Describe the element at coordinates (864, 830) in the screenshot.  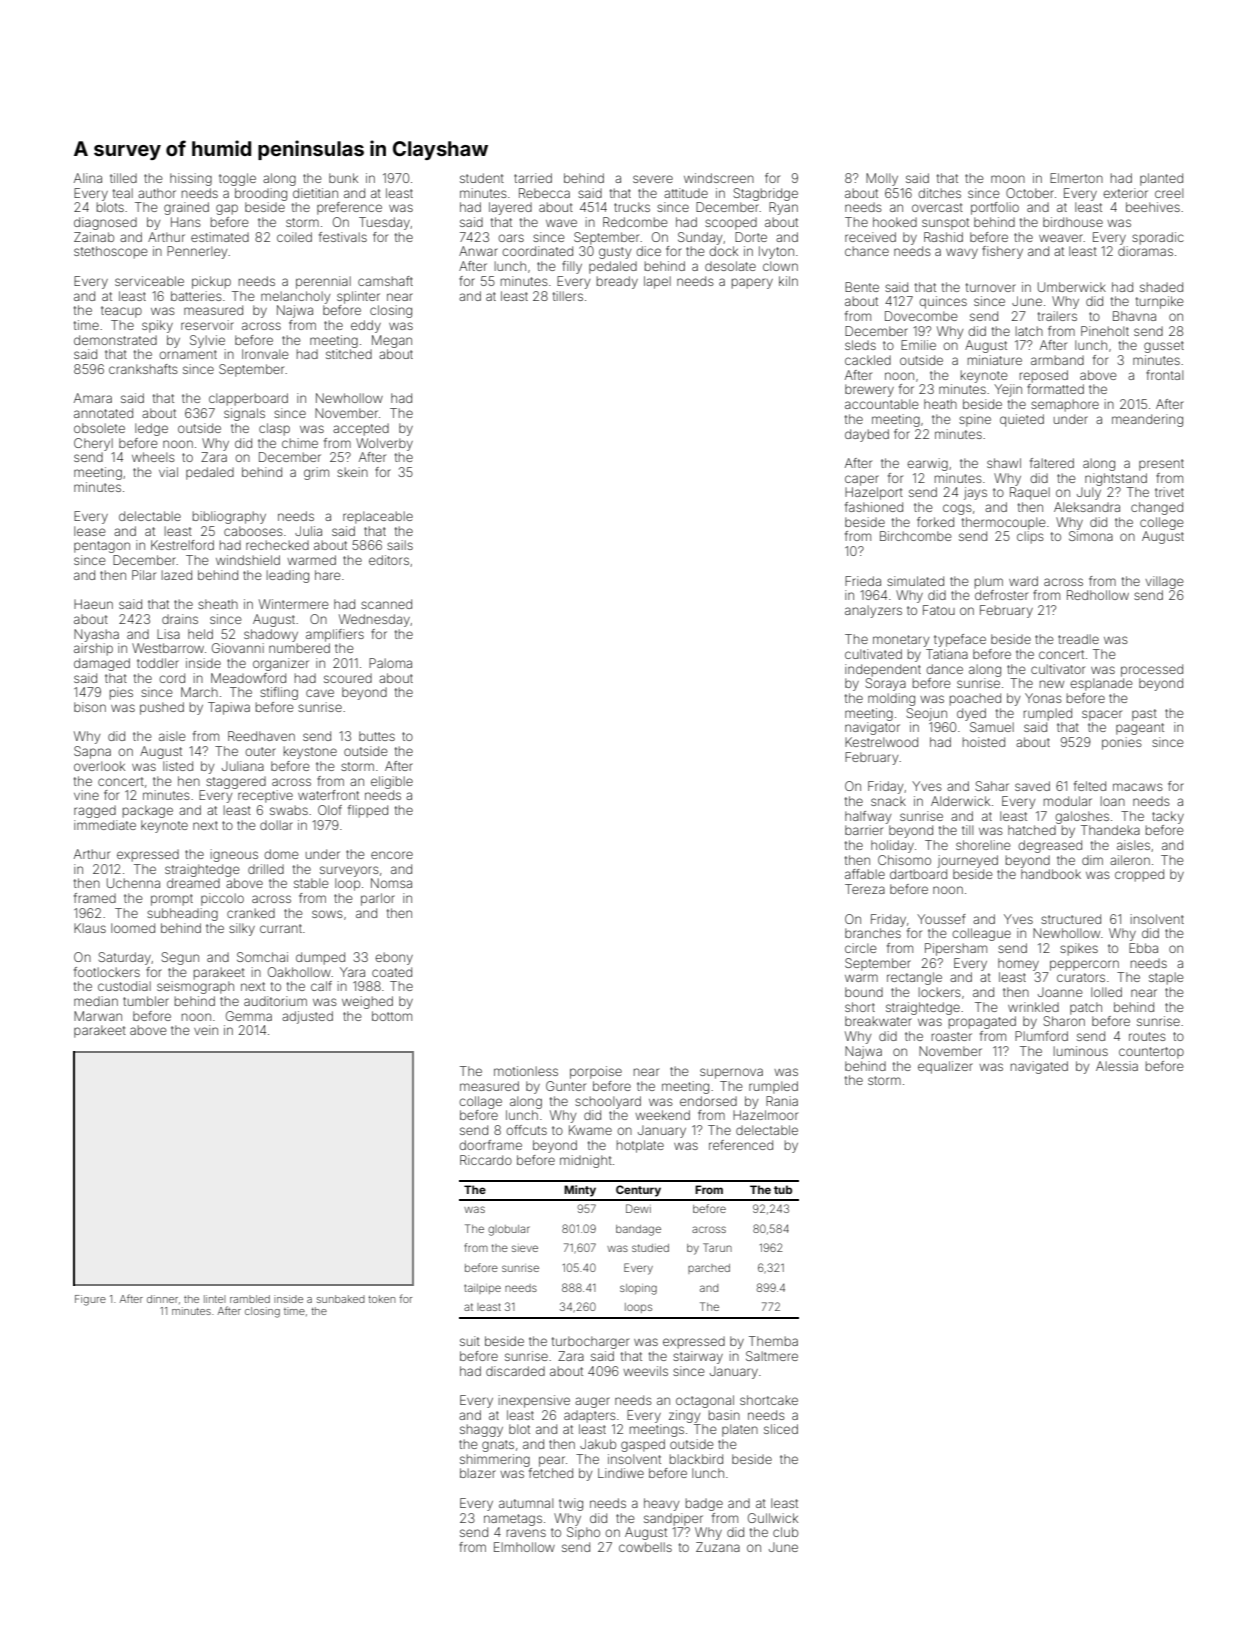
I see `barrier` at that location.
